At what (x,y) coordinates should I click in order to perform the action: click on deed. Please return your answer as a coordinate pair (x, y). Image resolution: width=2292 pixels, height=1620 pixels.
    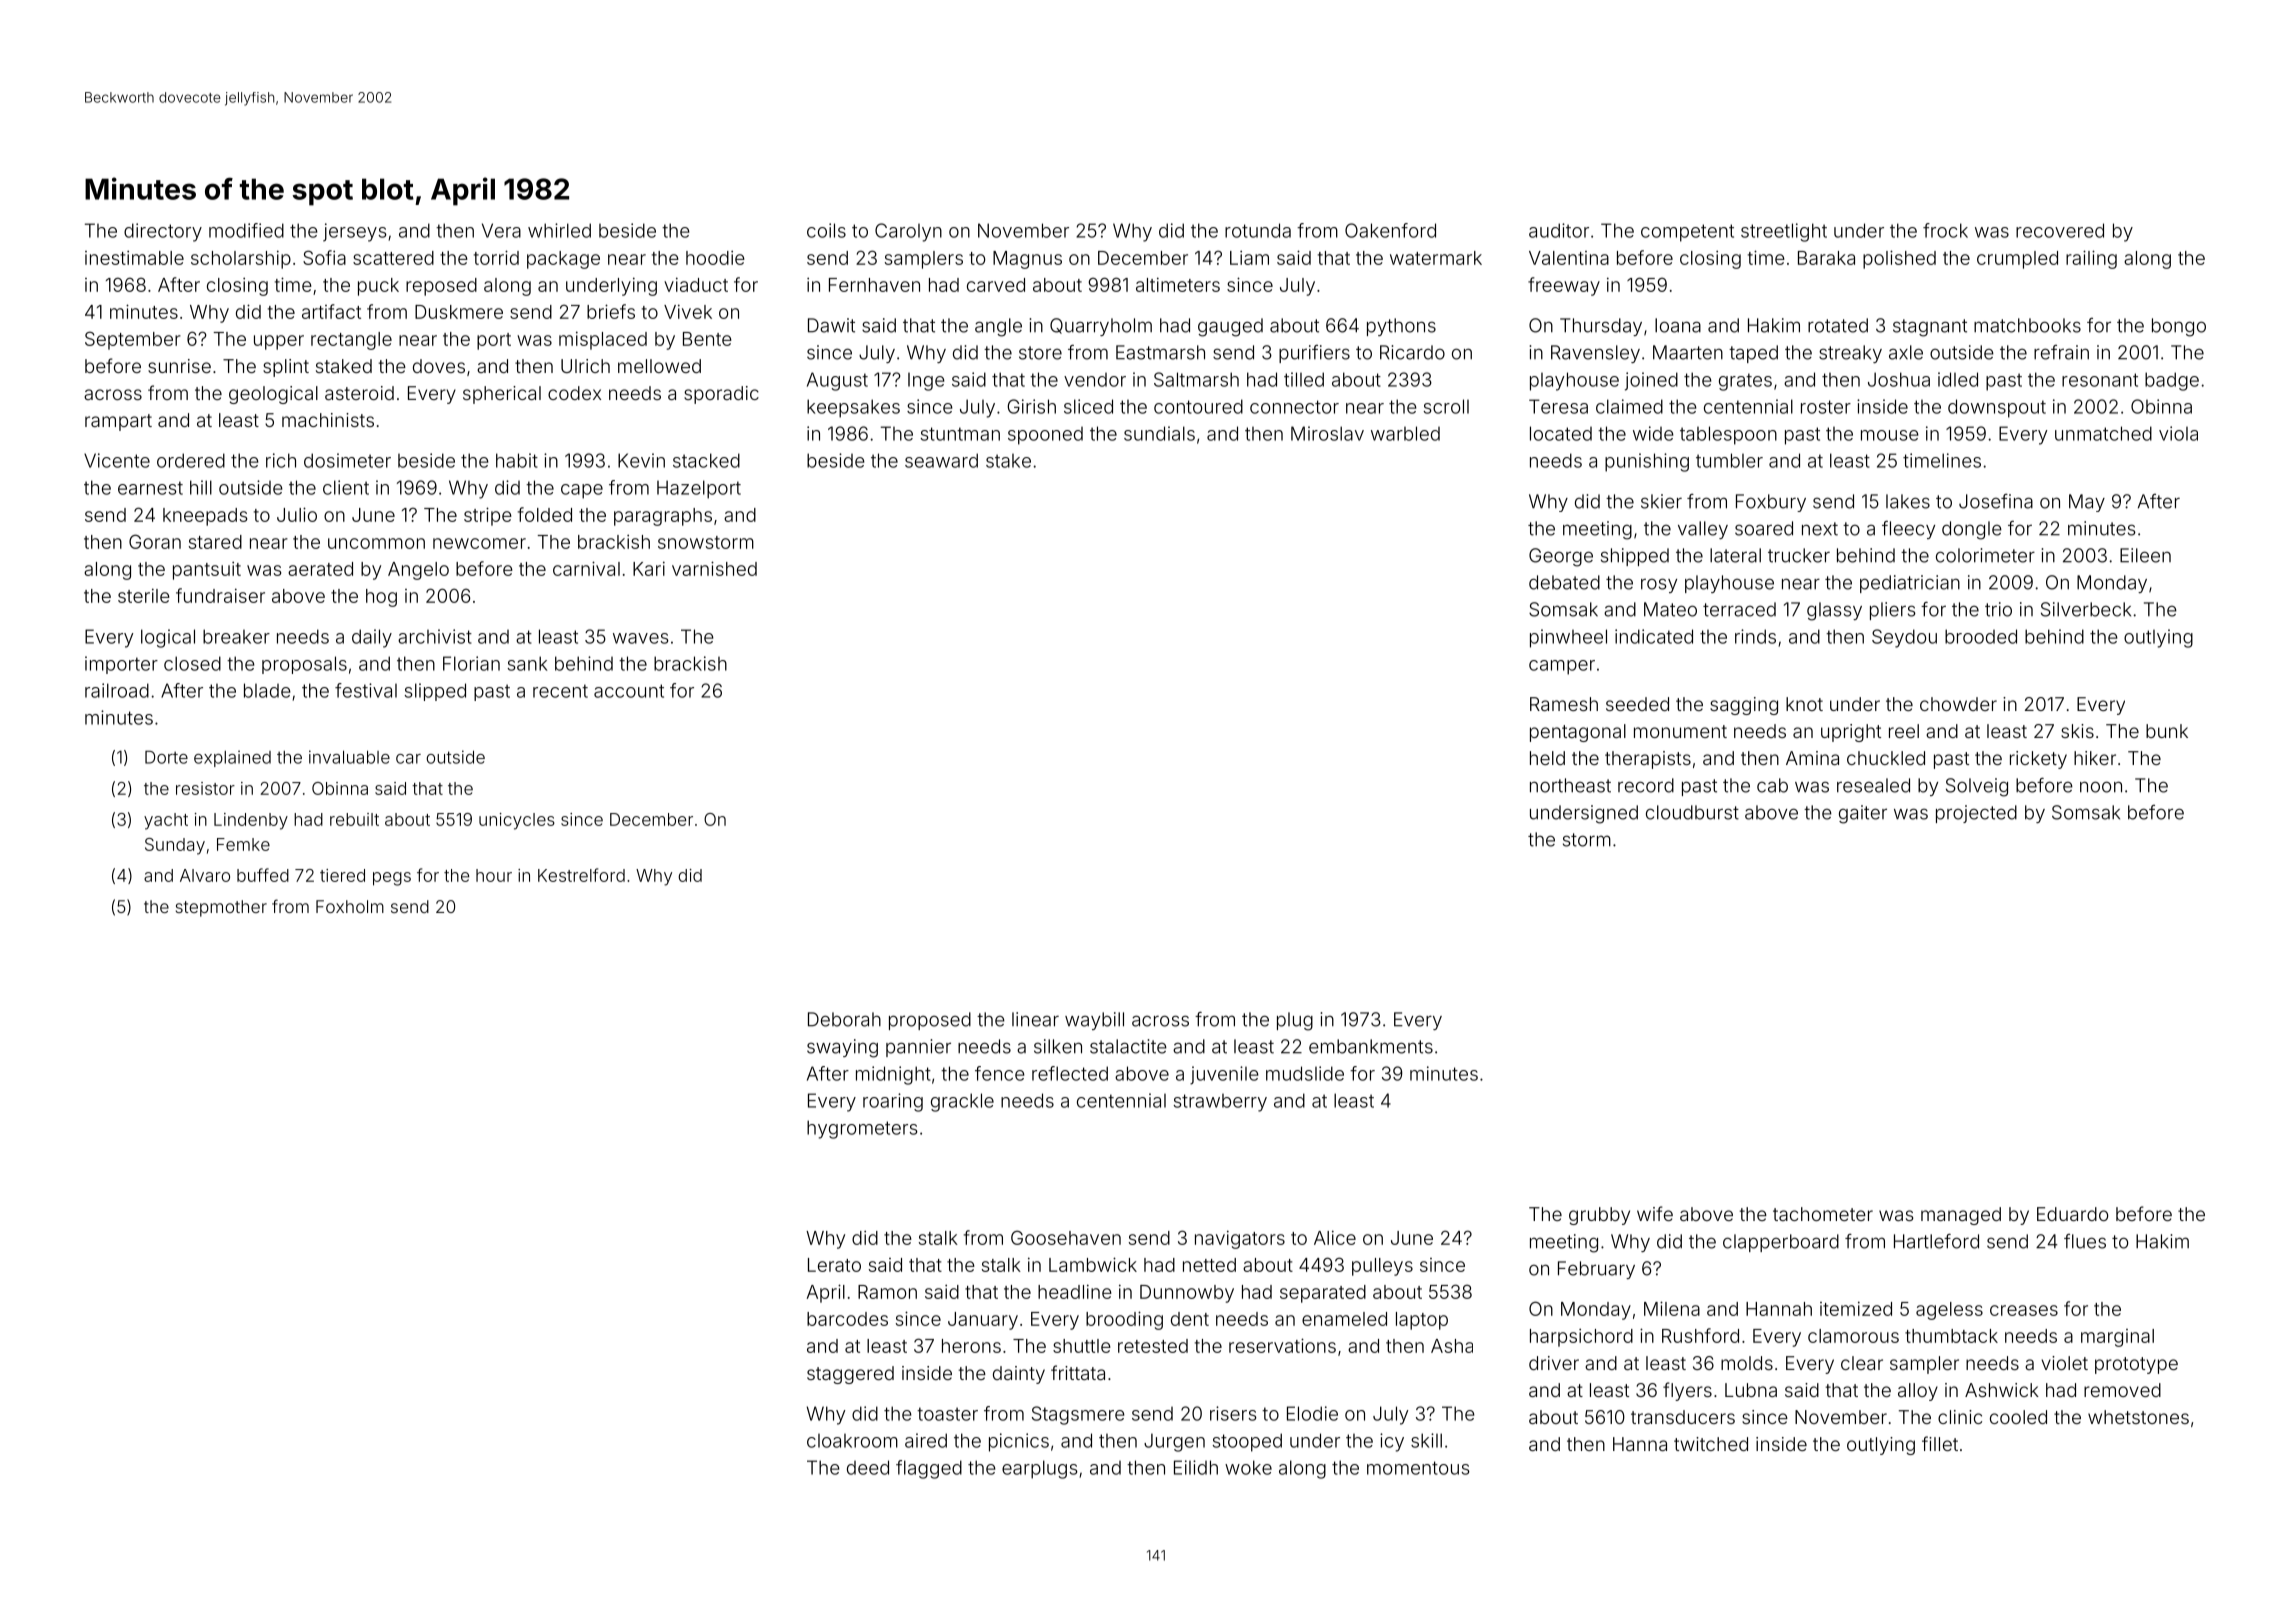
    Looking at the image, I should click on (868, 1467).
